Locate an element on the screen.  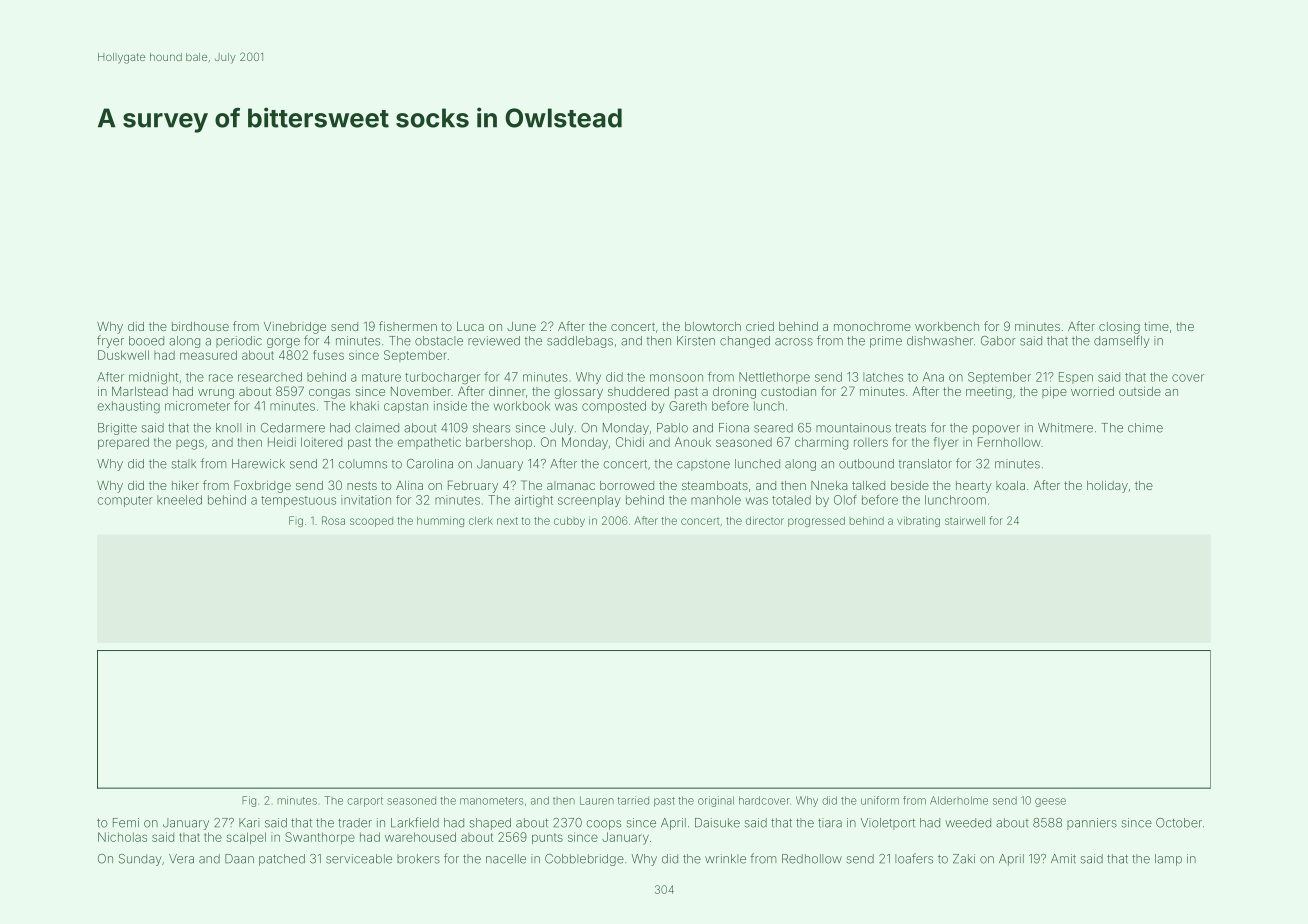
original is located at coordinates (716, 801).
